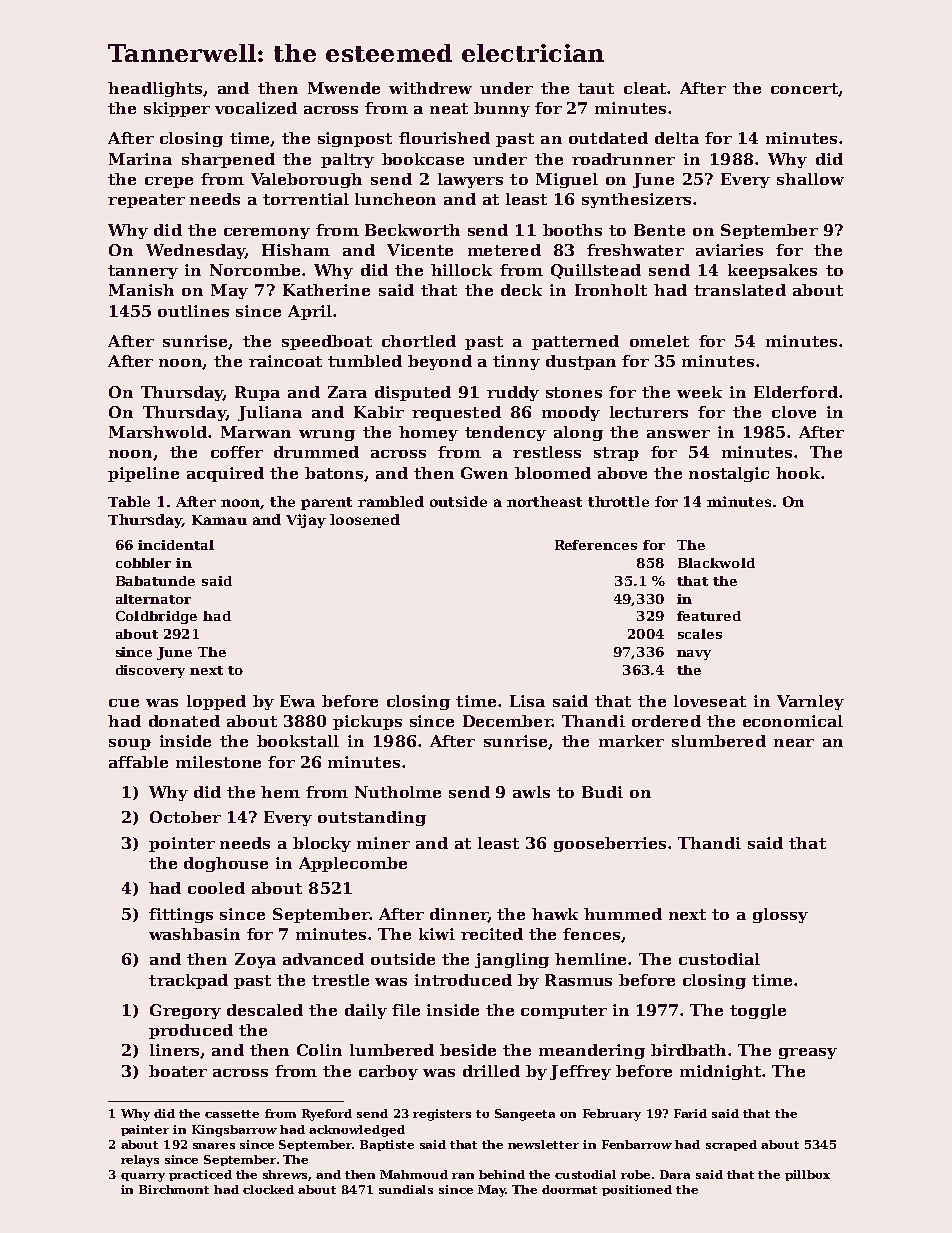 Image resolution: width=952 pixels, height=1233 pixels. What do you see at coordinates (729, 474) in the image?
I see `nostalgic` at bounding box center [729, 474].
